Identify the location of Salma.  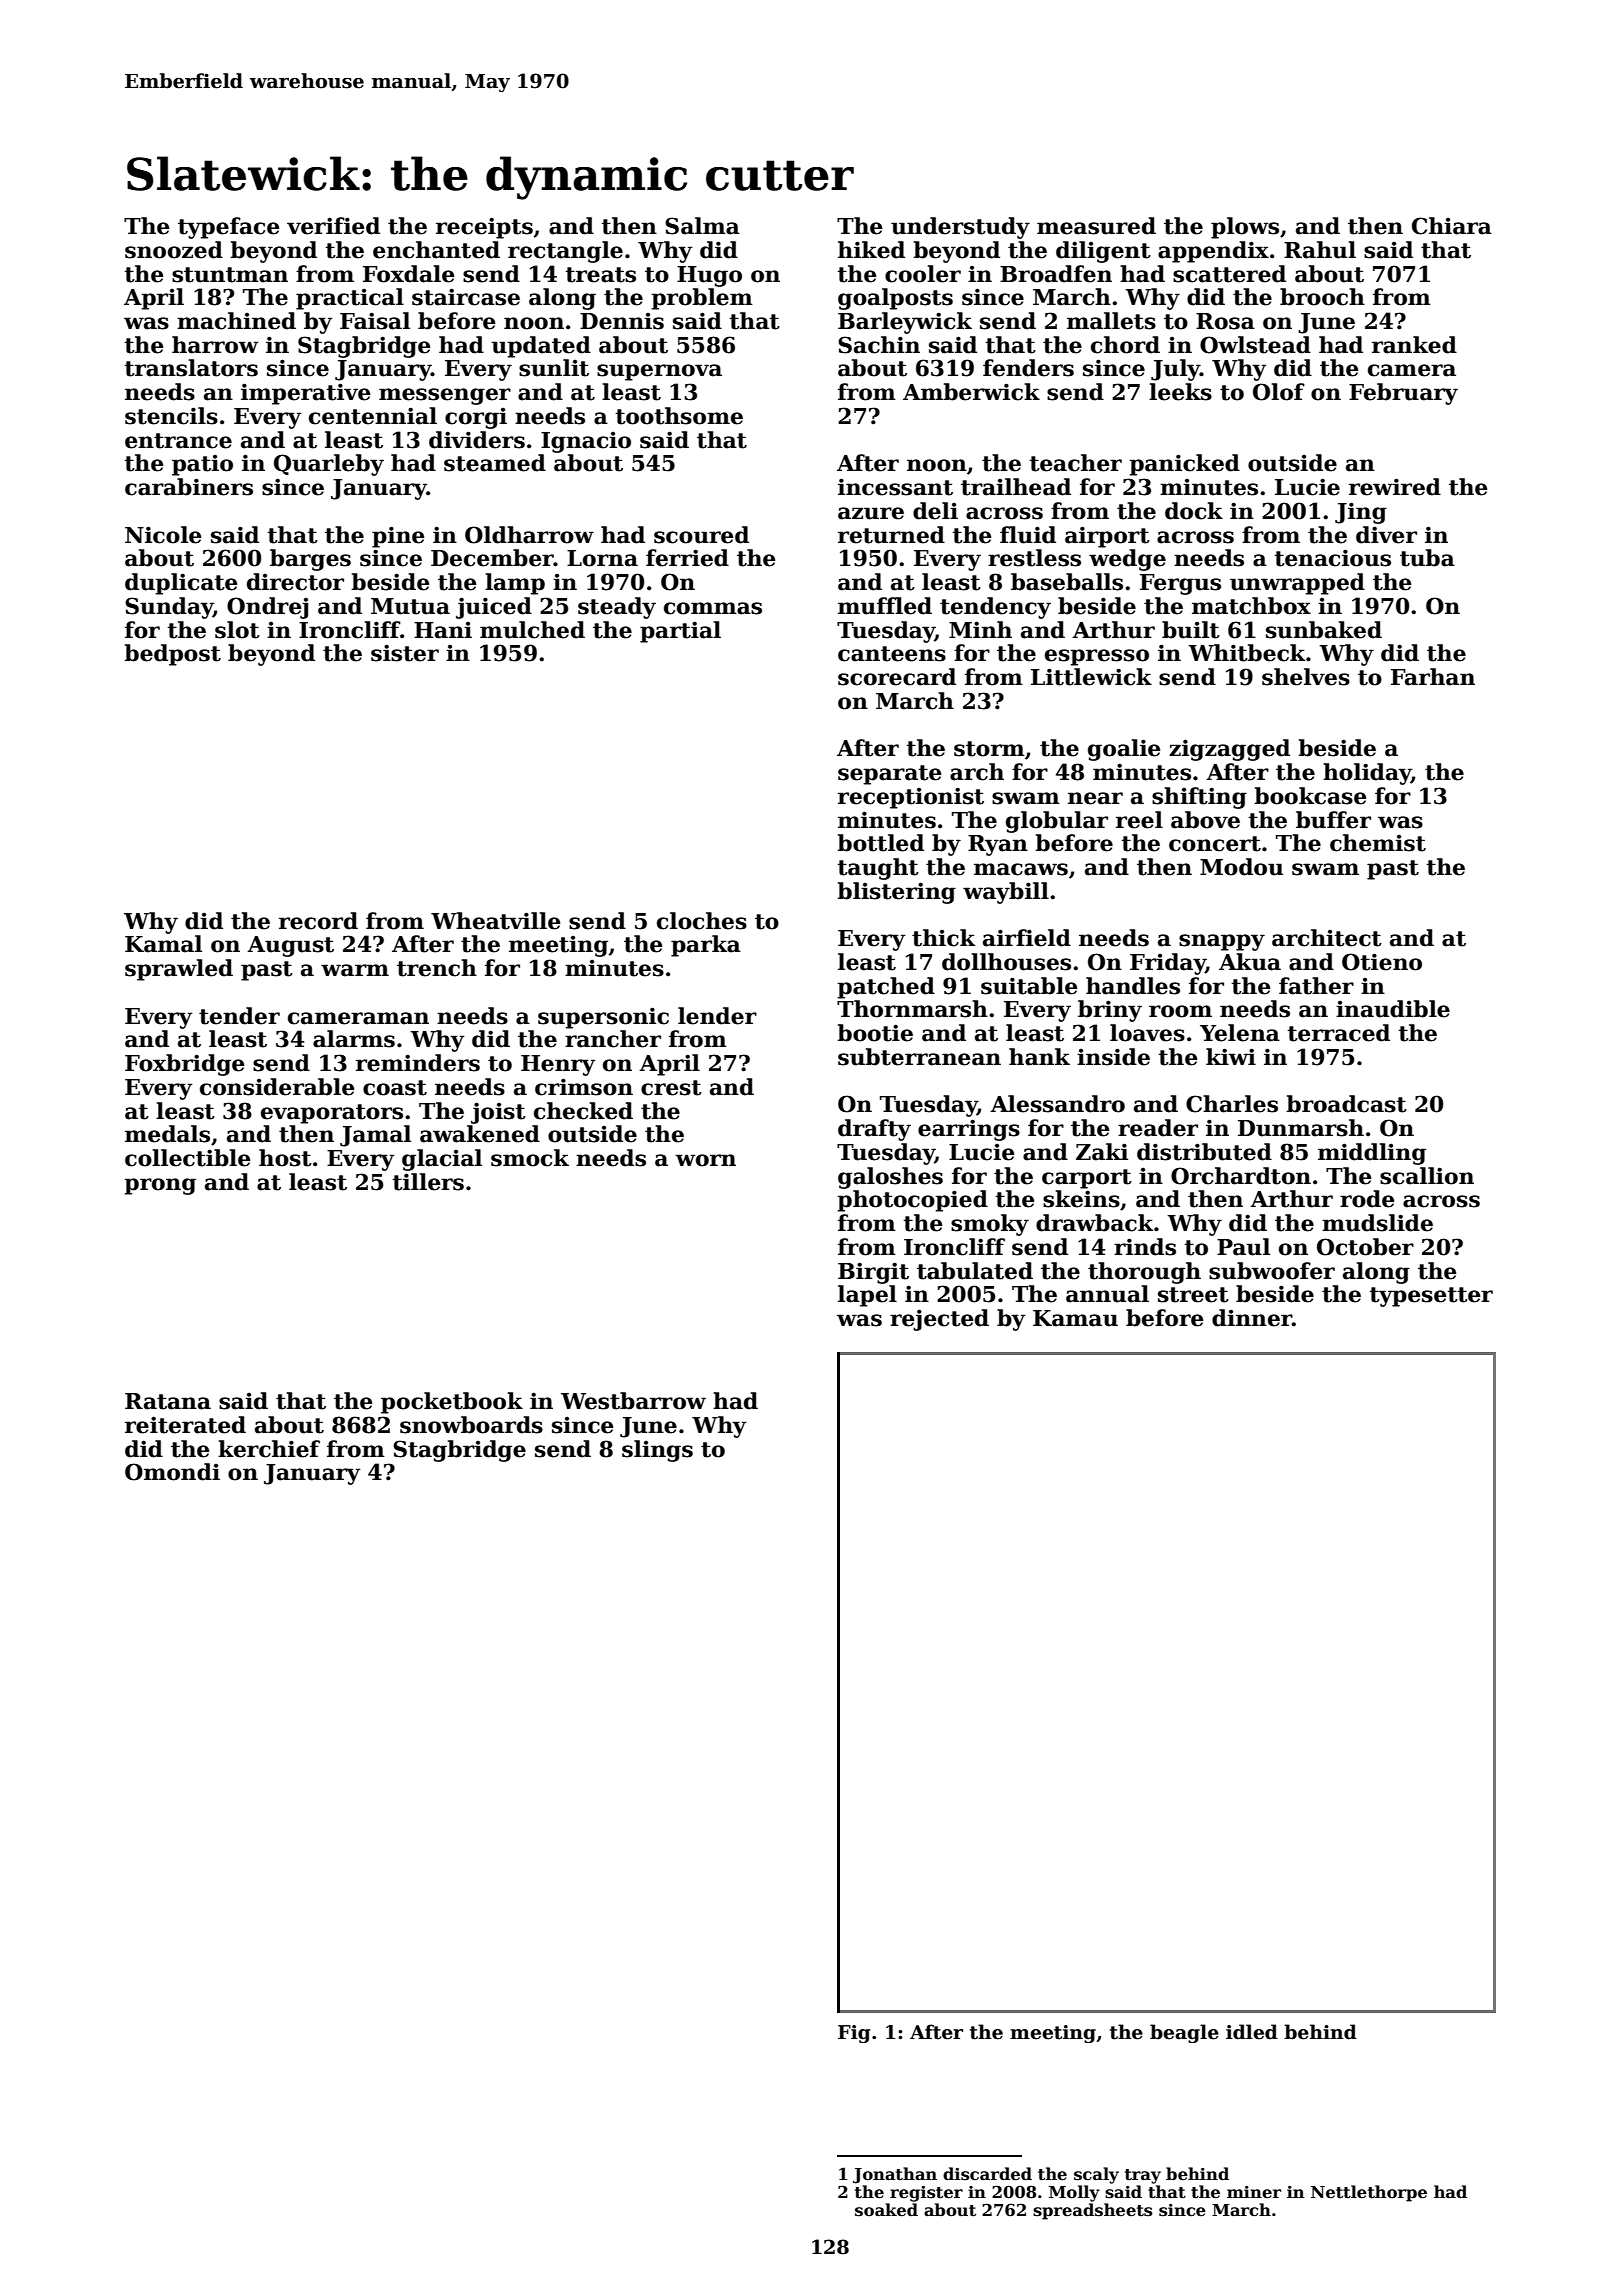
(702, 226).
